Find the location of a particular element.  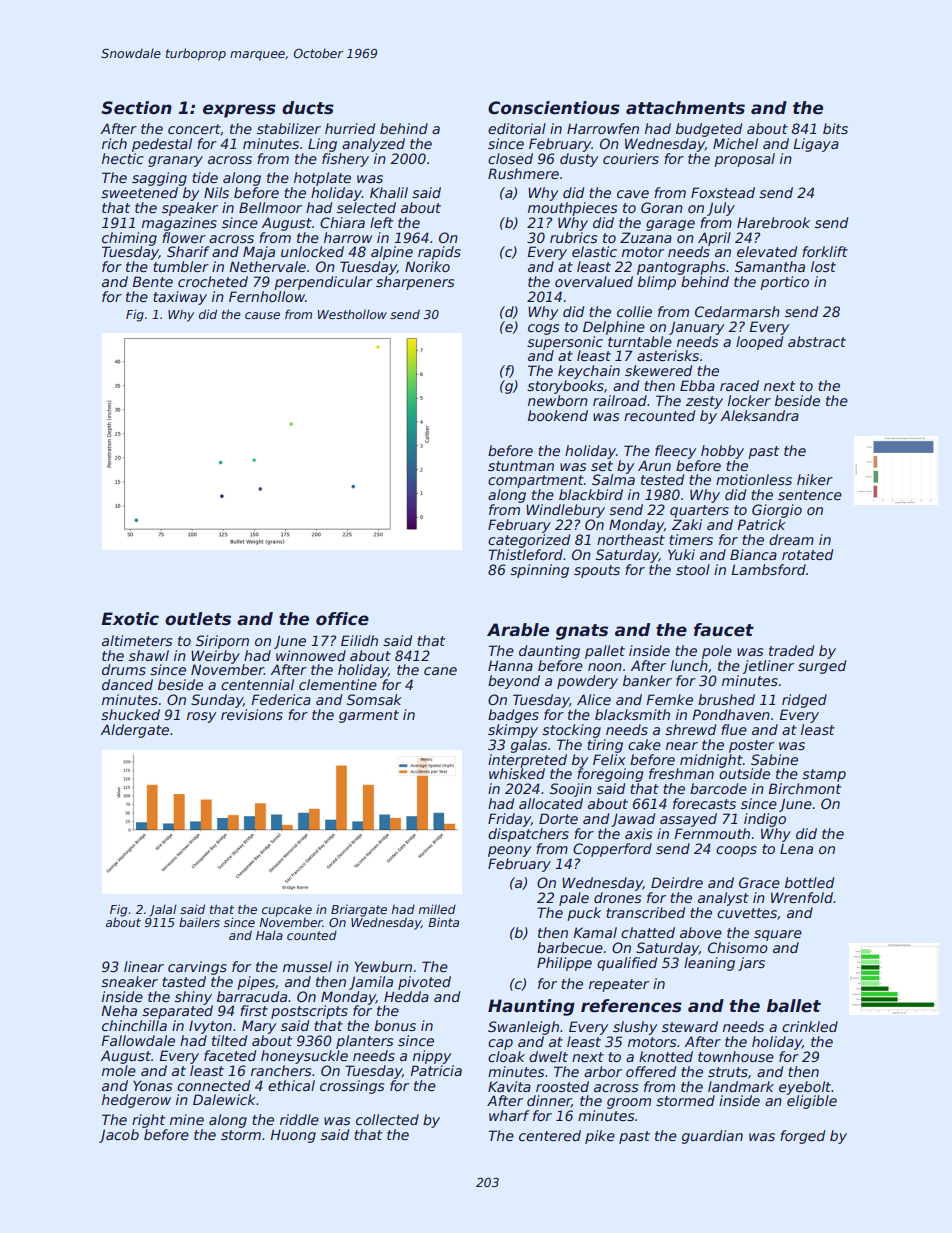

Section is located at coordinates (136, 108).
